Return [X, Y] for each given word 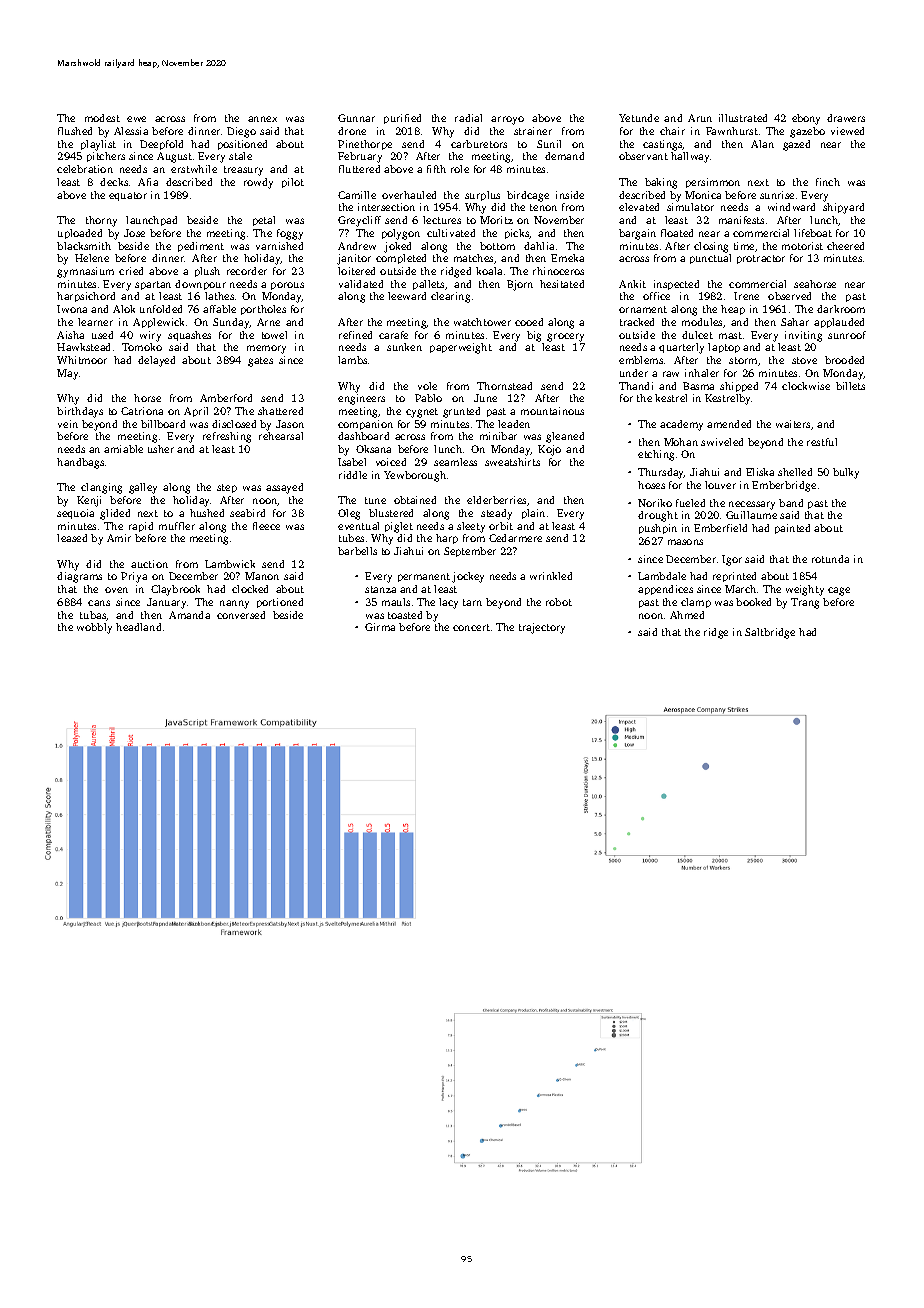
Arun [700, 118]
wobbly [94, 628]
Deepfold [161, 145]
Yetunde [639, 118]
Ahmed [687, 615]
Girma [380, 627]
